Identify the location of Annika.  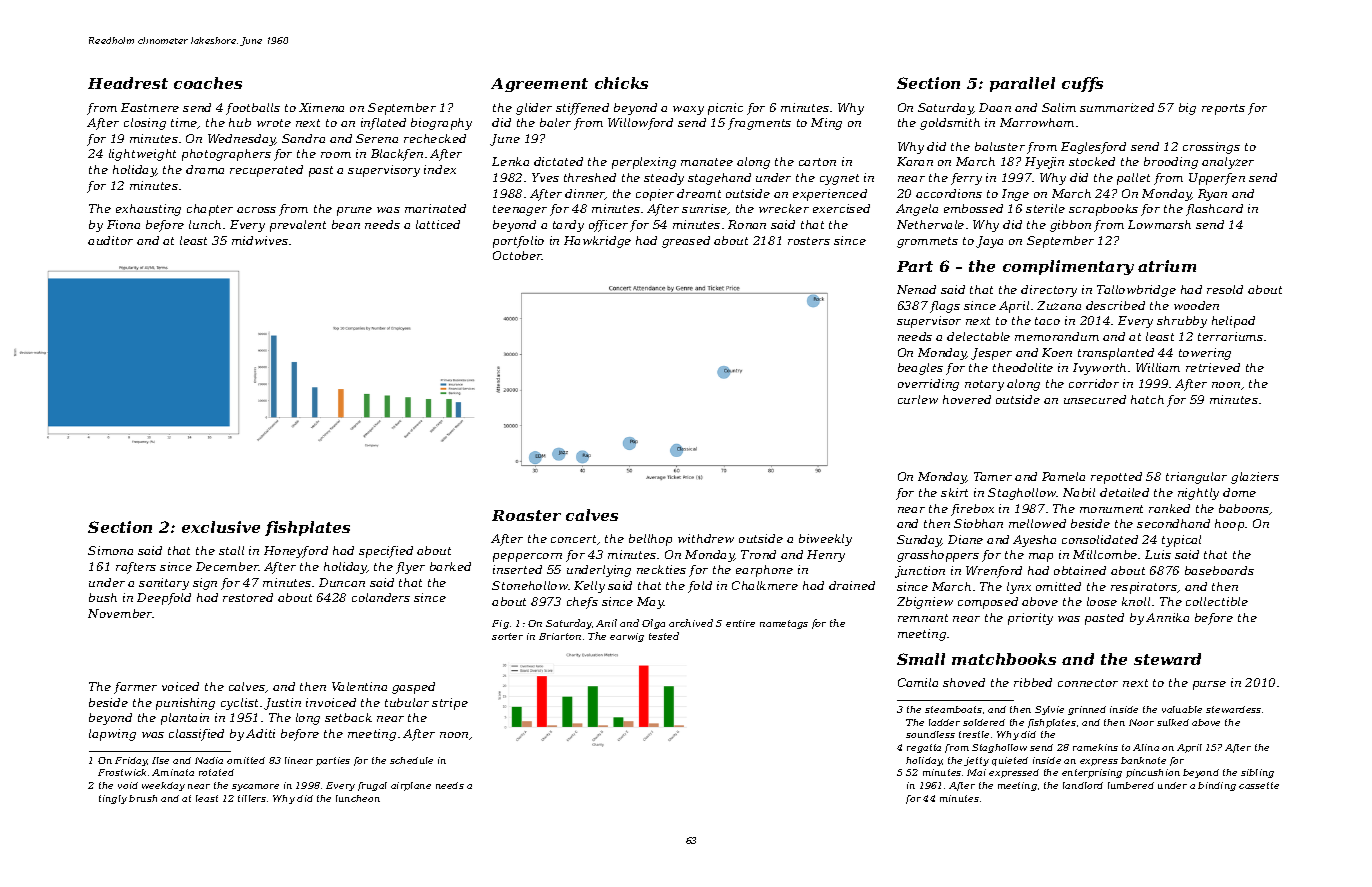
(1167, 617).
